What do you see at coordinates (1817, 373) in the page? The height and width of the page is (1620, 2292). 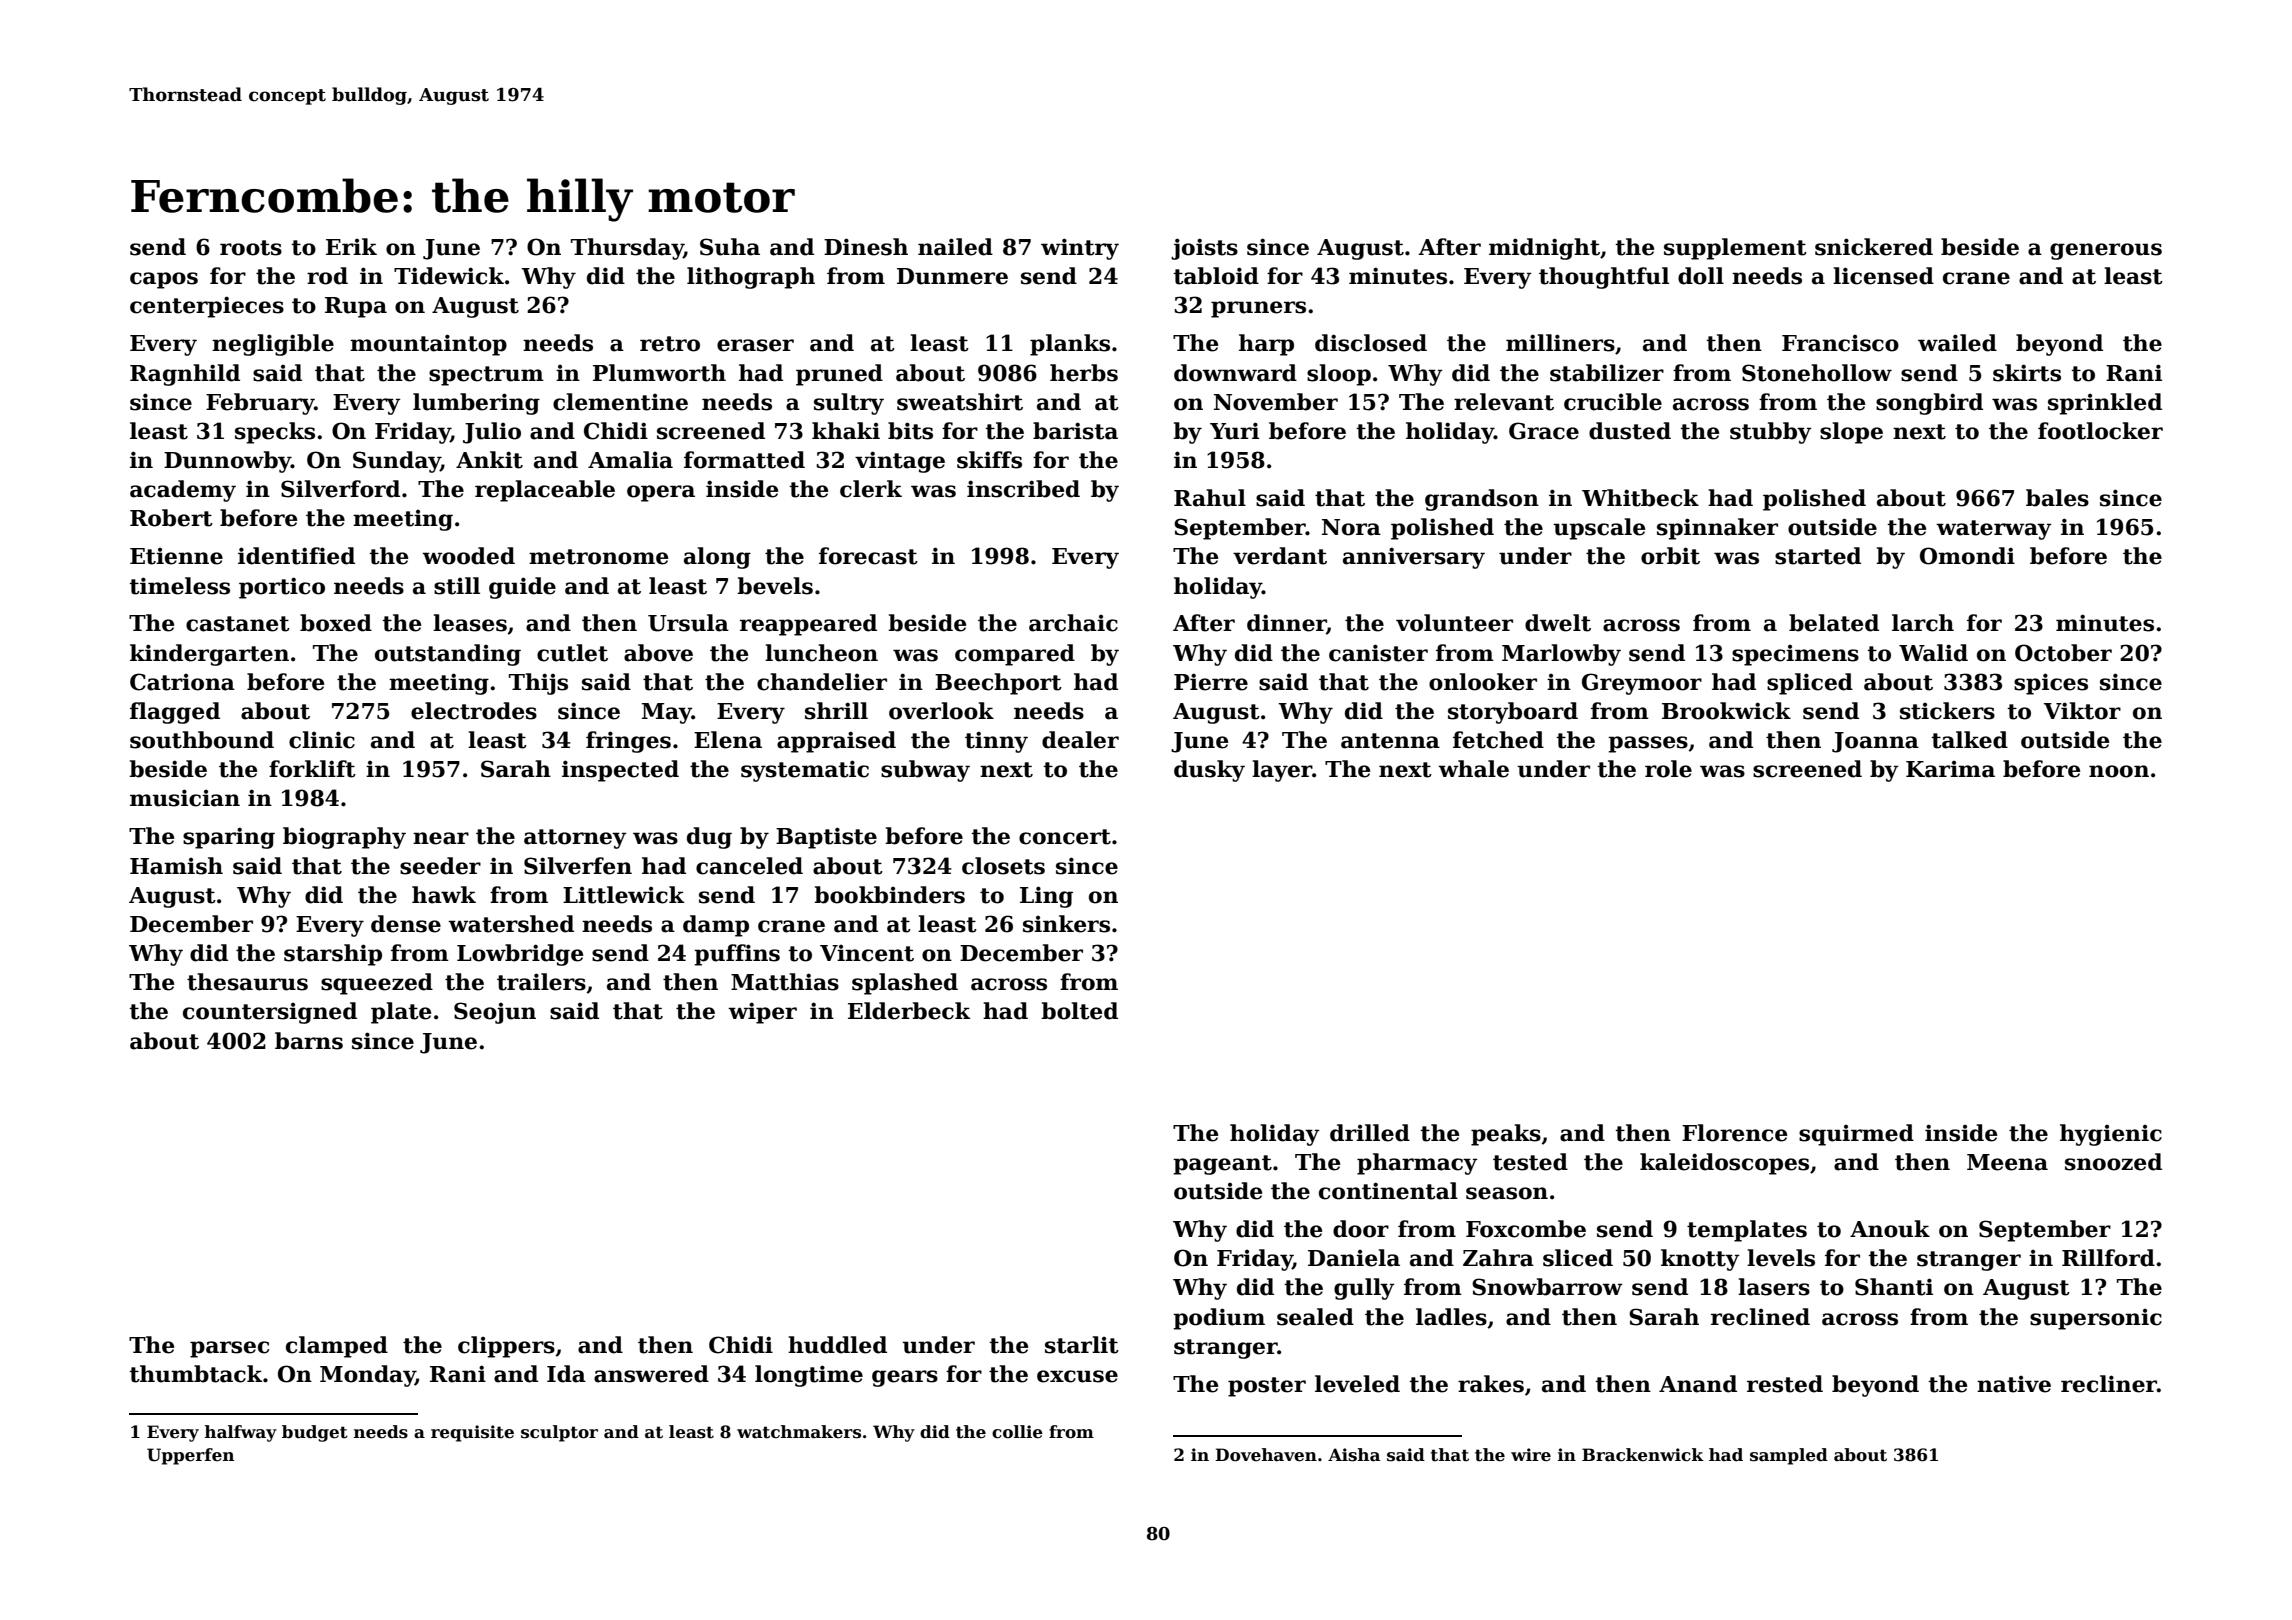 I see `Stonehollow` at bounding box center [1817, 373].
